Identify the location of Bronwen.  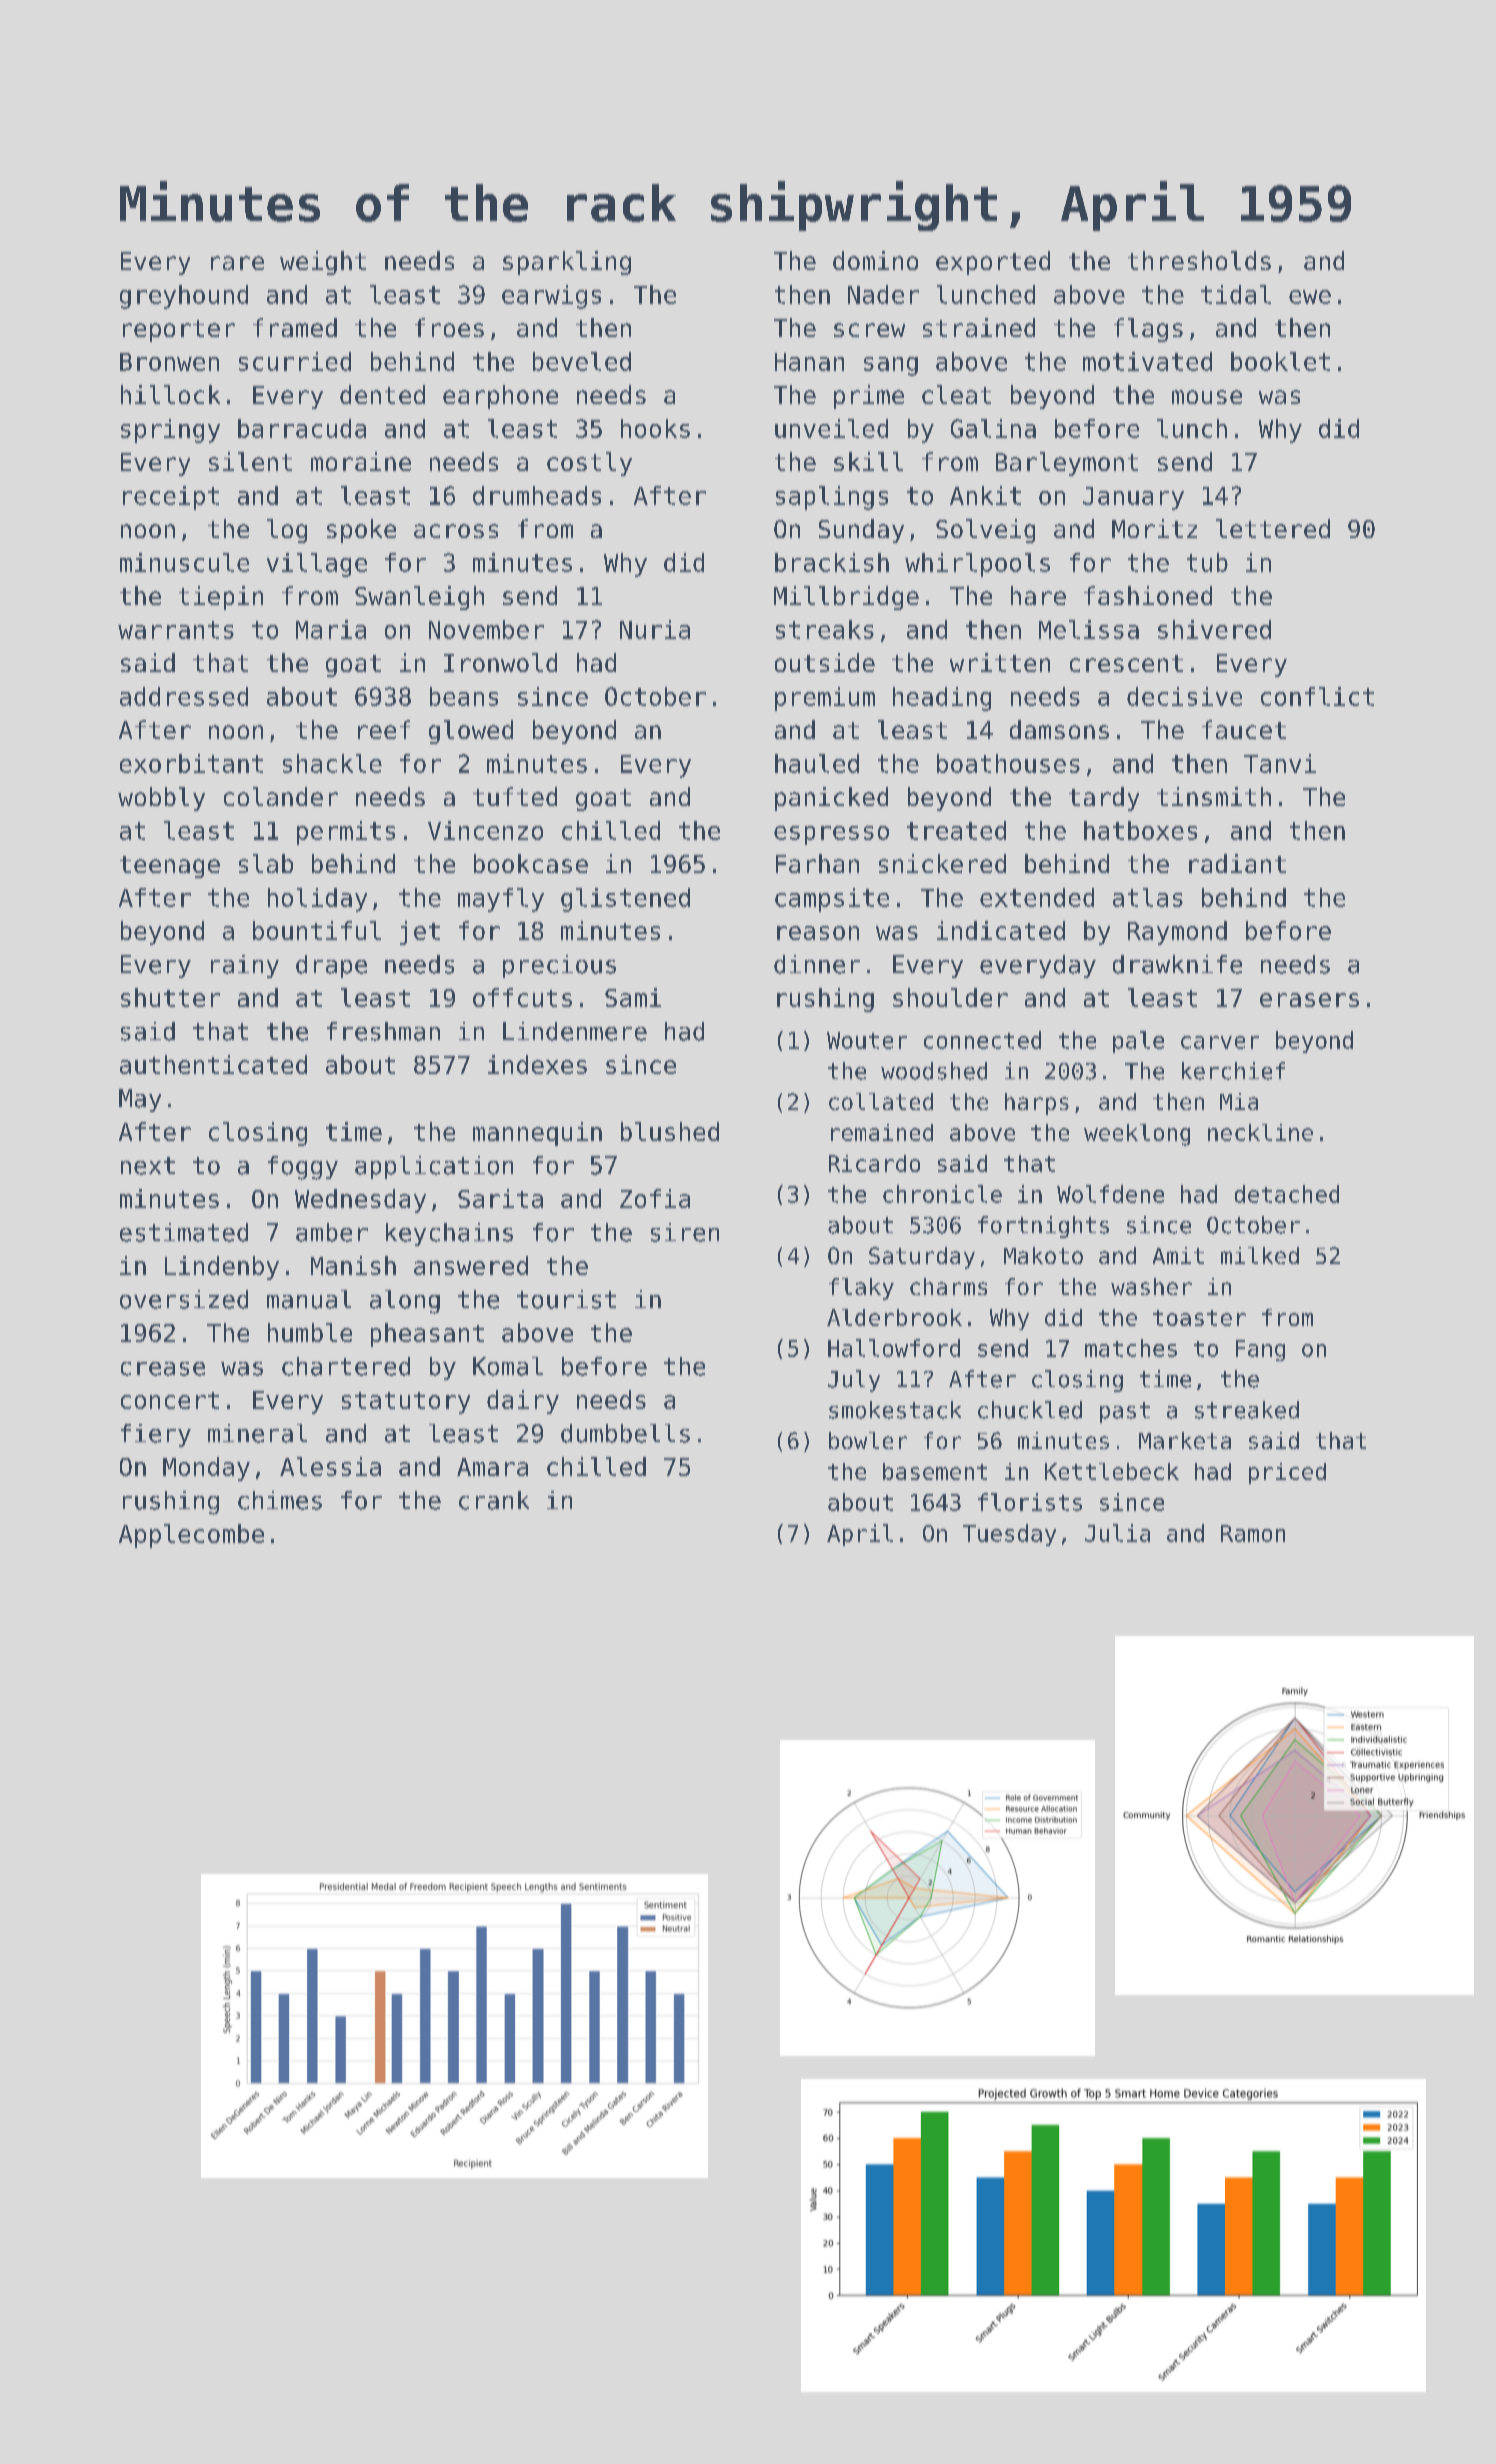
(169, 362).
